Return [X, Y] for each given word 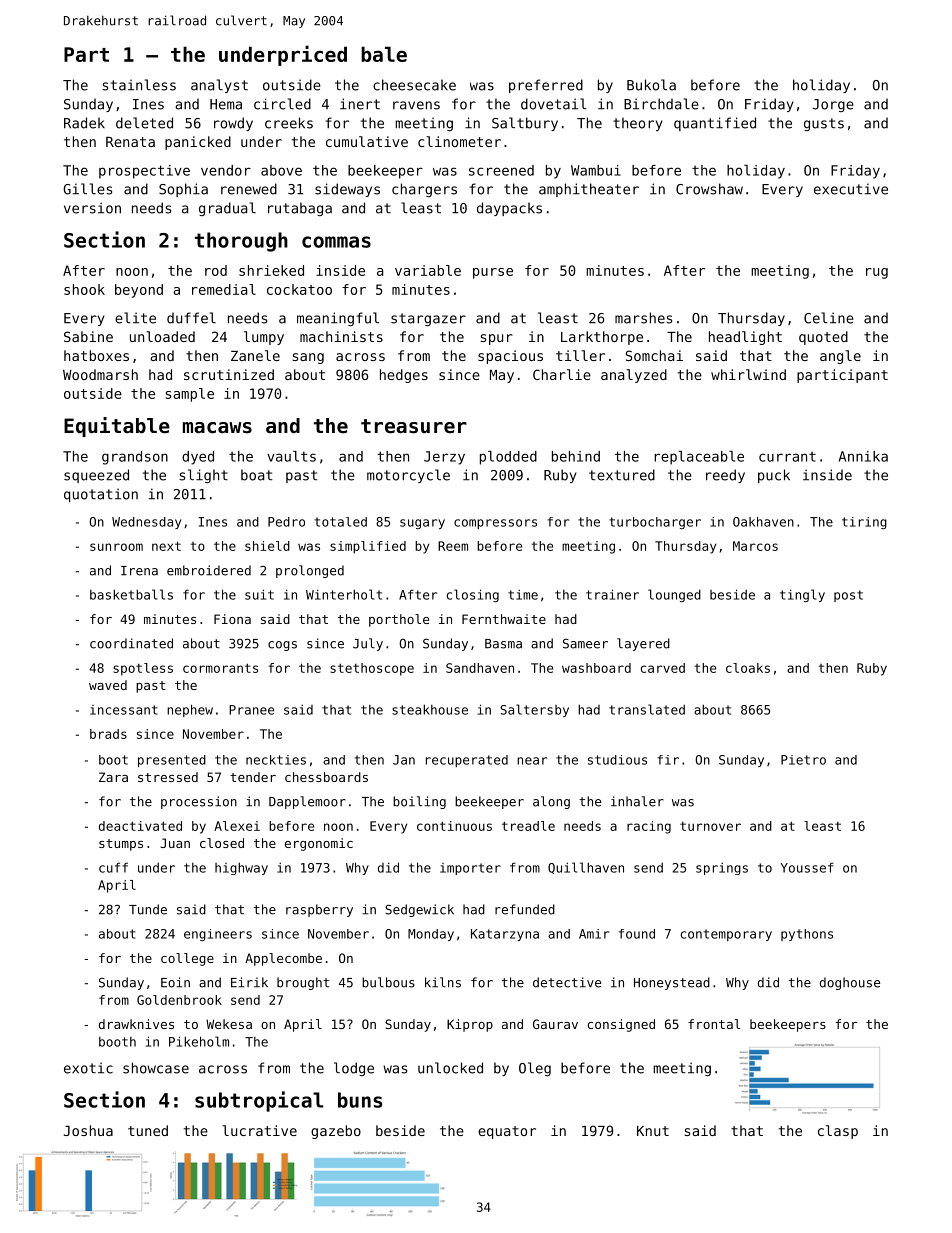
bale [384, 54]
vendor [226, 170]
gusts [824, 124]
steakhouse [430, 709]
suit [259, 594]
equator [507, 1132]
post [848, 596]
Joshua [88, 1130]
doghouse [850, 983]
